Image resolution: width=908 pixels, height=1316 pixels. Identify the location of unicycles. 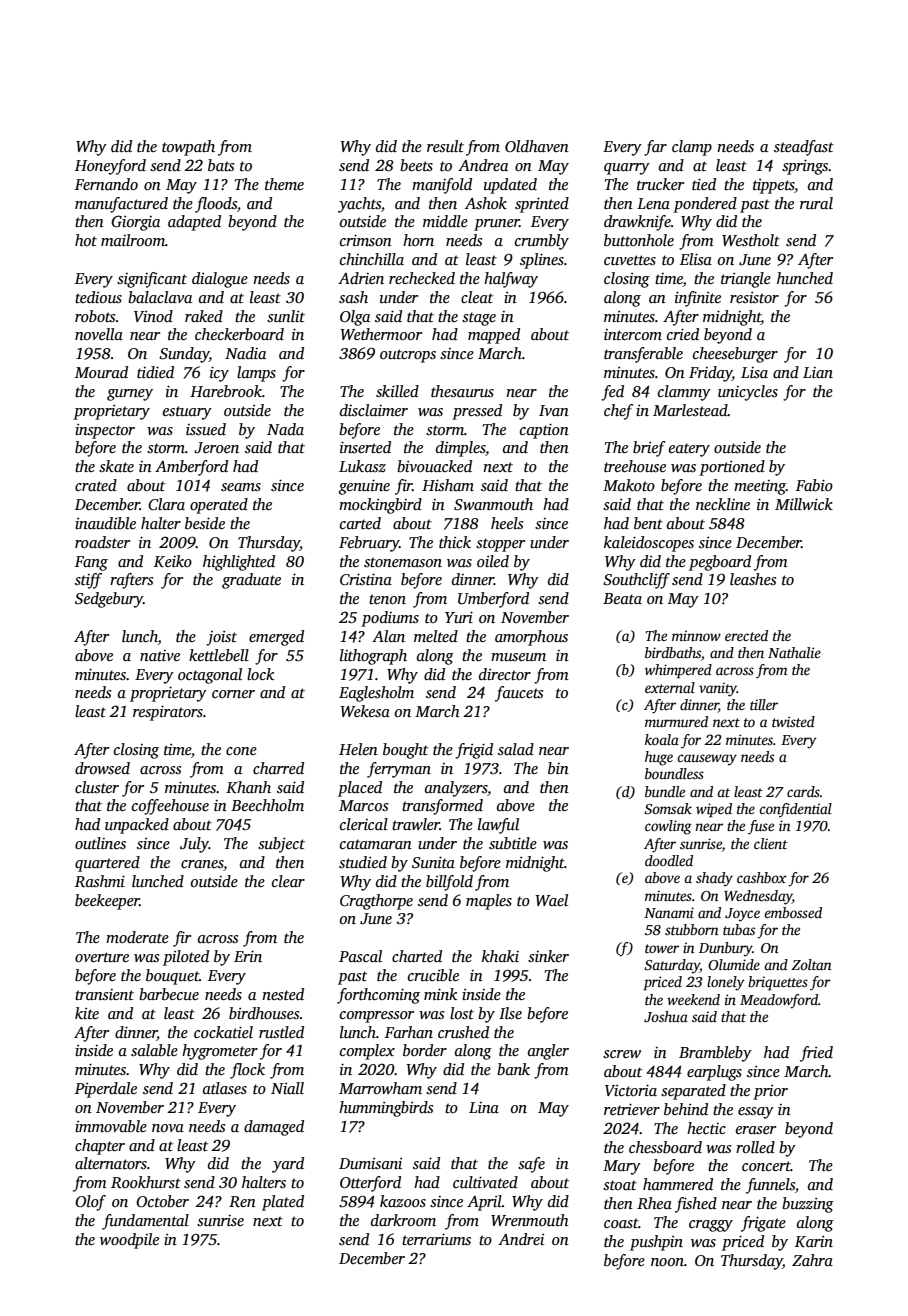
(748, 393).
